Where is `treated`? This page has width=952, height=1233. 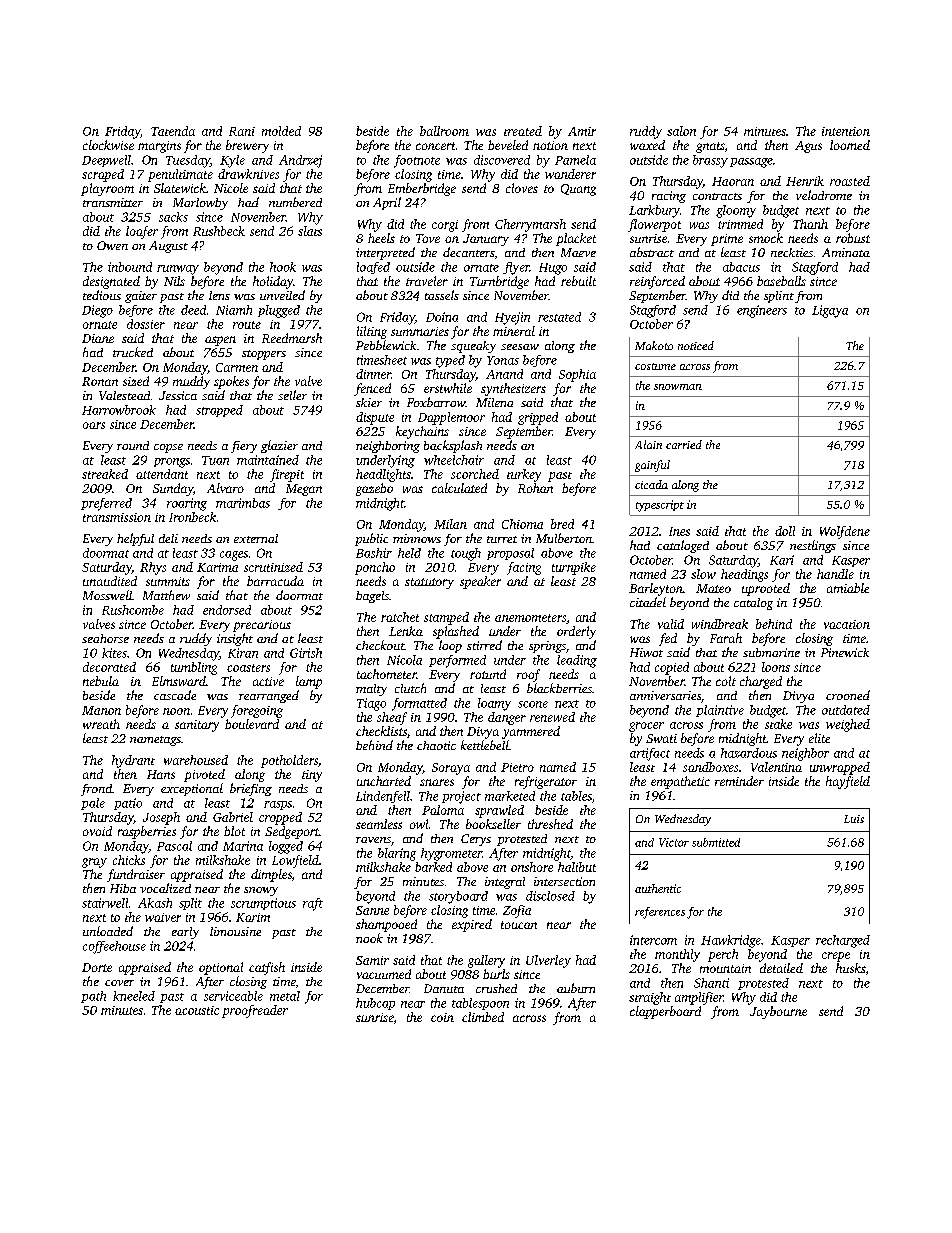 treated is located at coordinates (523, 131).
